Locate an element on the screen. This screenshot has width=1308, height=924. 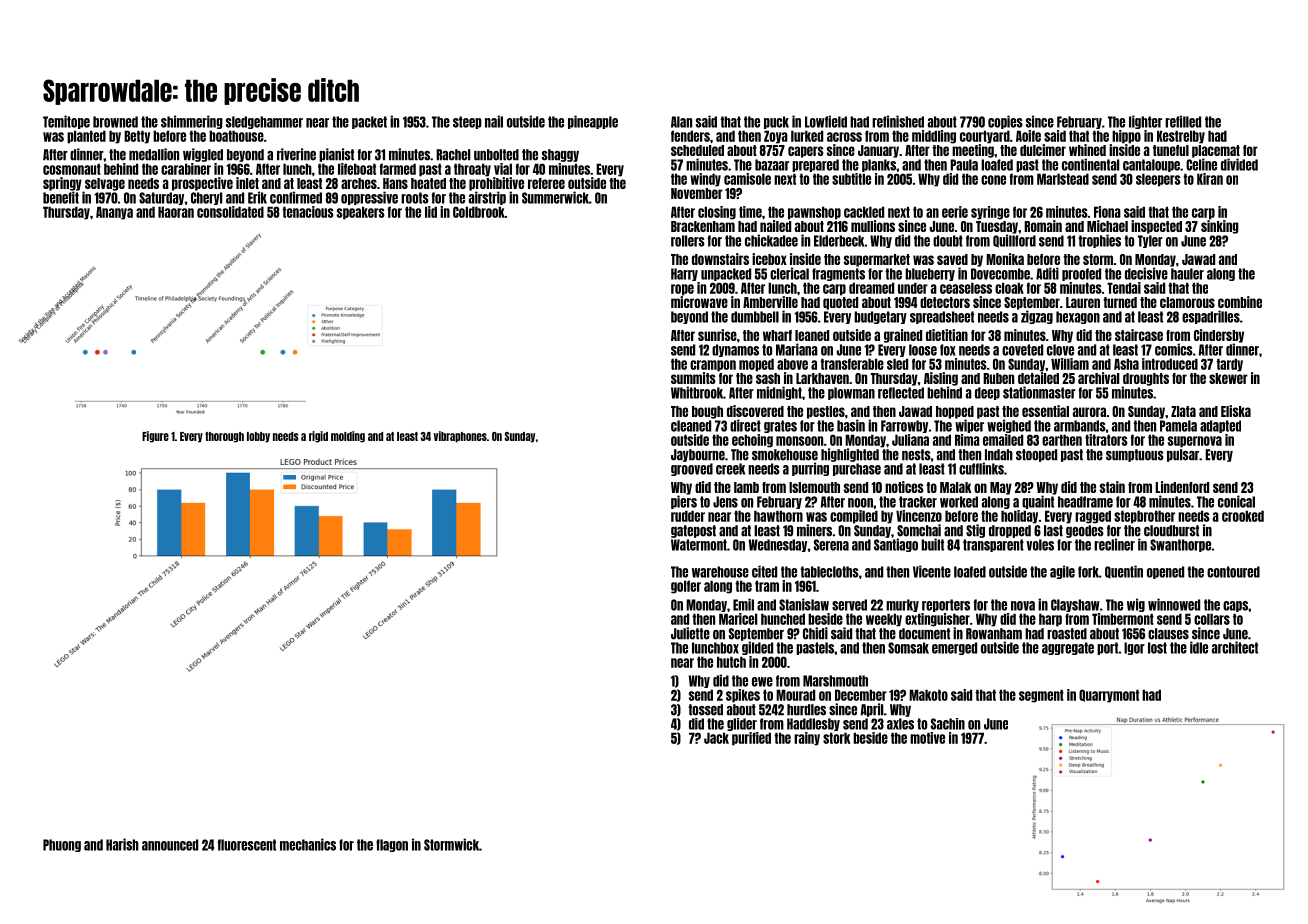
refinished is located at coordinates (898, 121).
